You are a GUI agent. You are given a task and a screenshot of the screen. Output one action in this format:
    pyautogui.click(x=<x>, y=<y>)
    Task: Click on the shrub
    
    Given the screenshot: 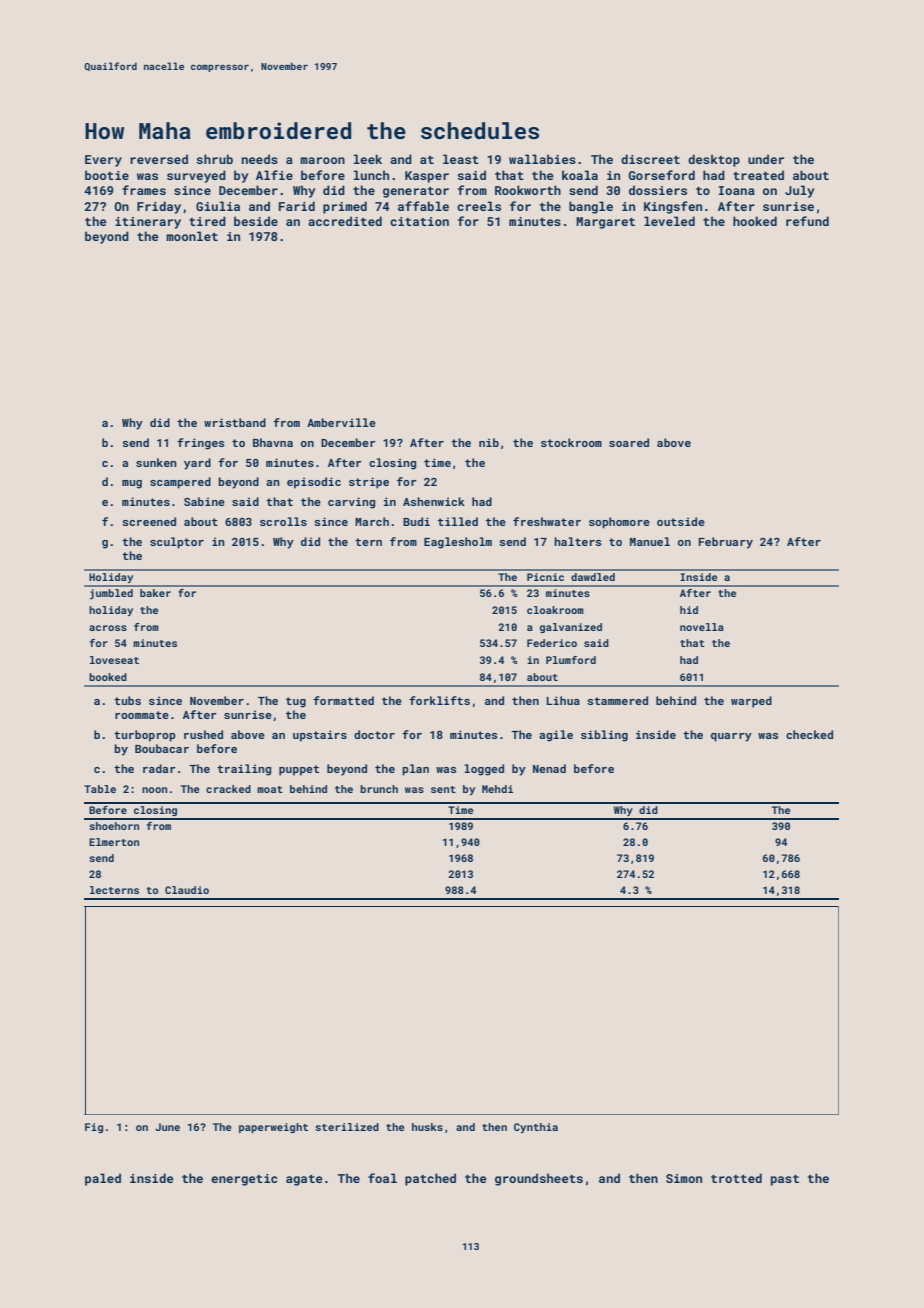 What is the action you would take?
    pyautogui.click(x=215, y=159)
